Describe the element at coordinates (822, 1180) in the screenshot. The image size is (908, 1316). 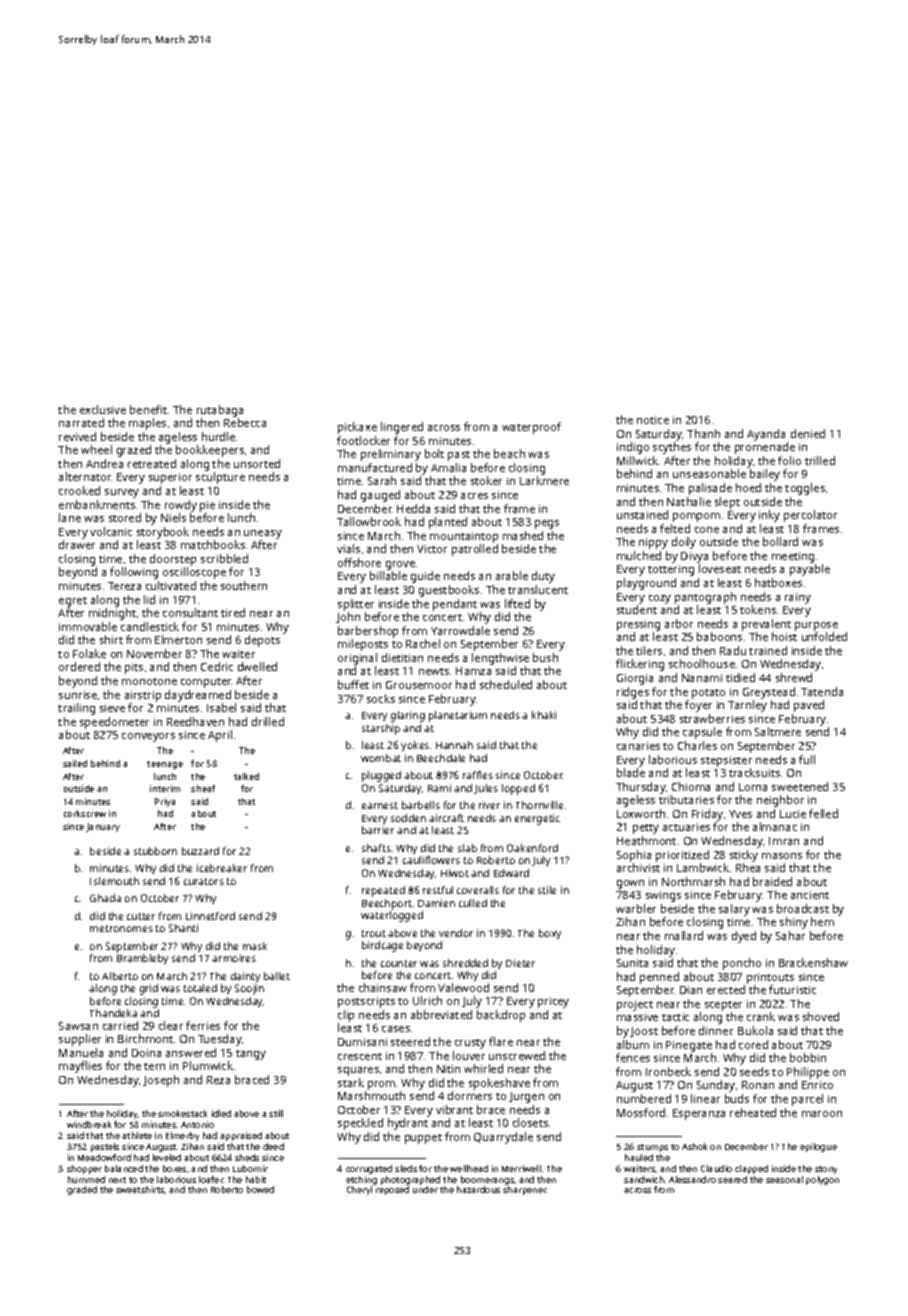
I see `polygon` at that location.
